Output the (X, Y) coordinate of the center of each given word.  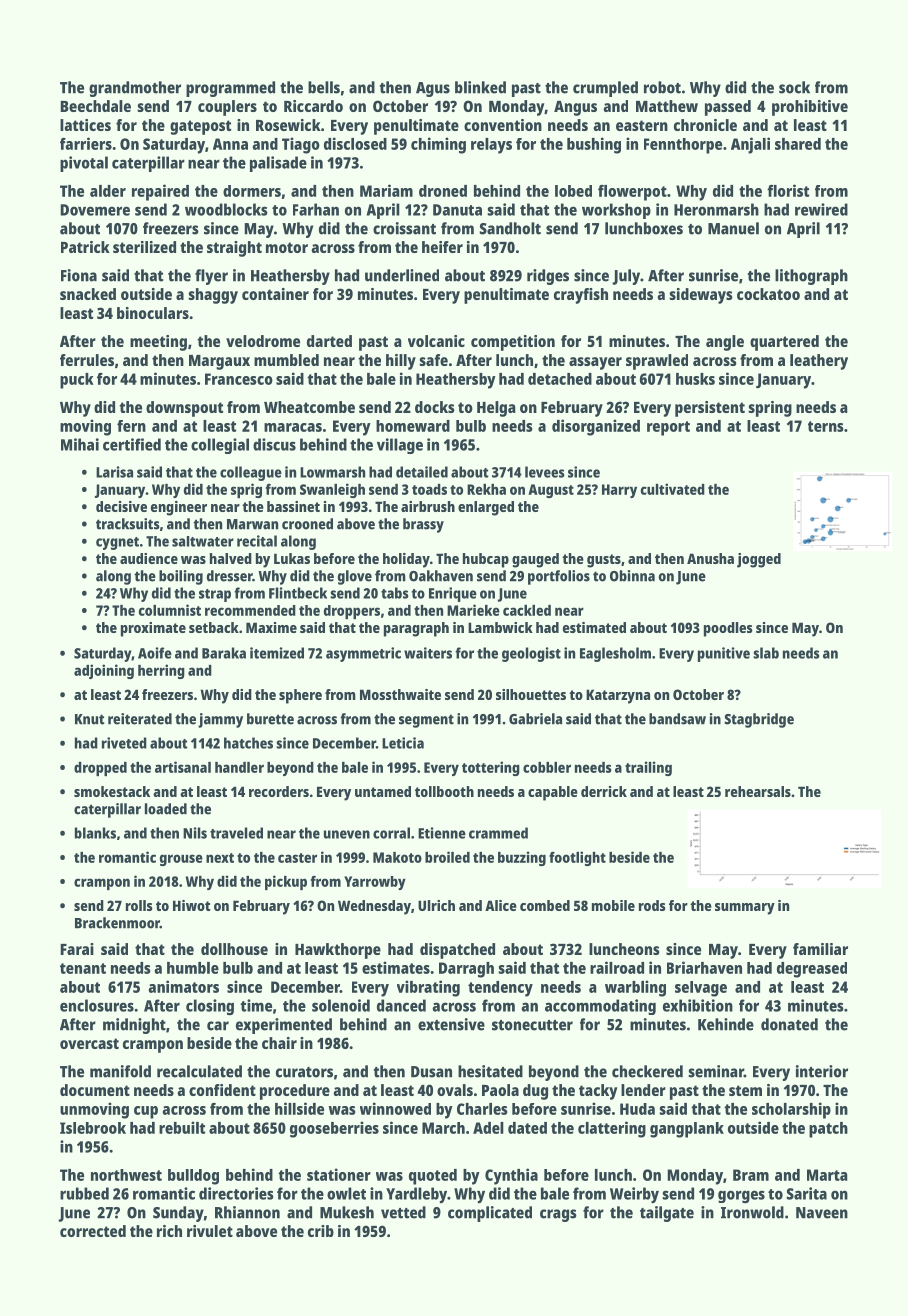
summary (745, 909)
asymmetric (363, 654)
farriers (86, 143)
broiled (447, 857)
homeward (413, 426)
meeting (158, 343)
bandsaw (677, 719)
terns (826, 426)
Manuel (733, 228)
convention (503, 125)
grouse (181, 860)
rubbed (84, 1193)
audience (149, 558)
